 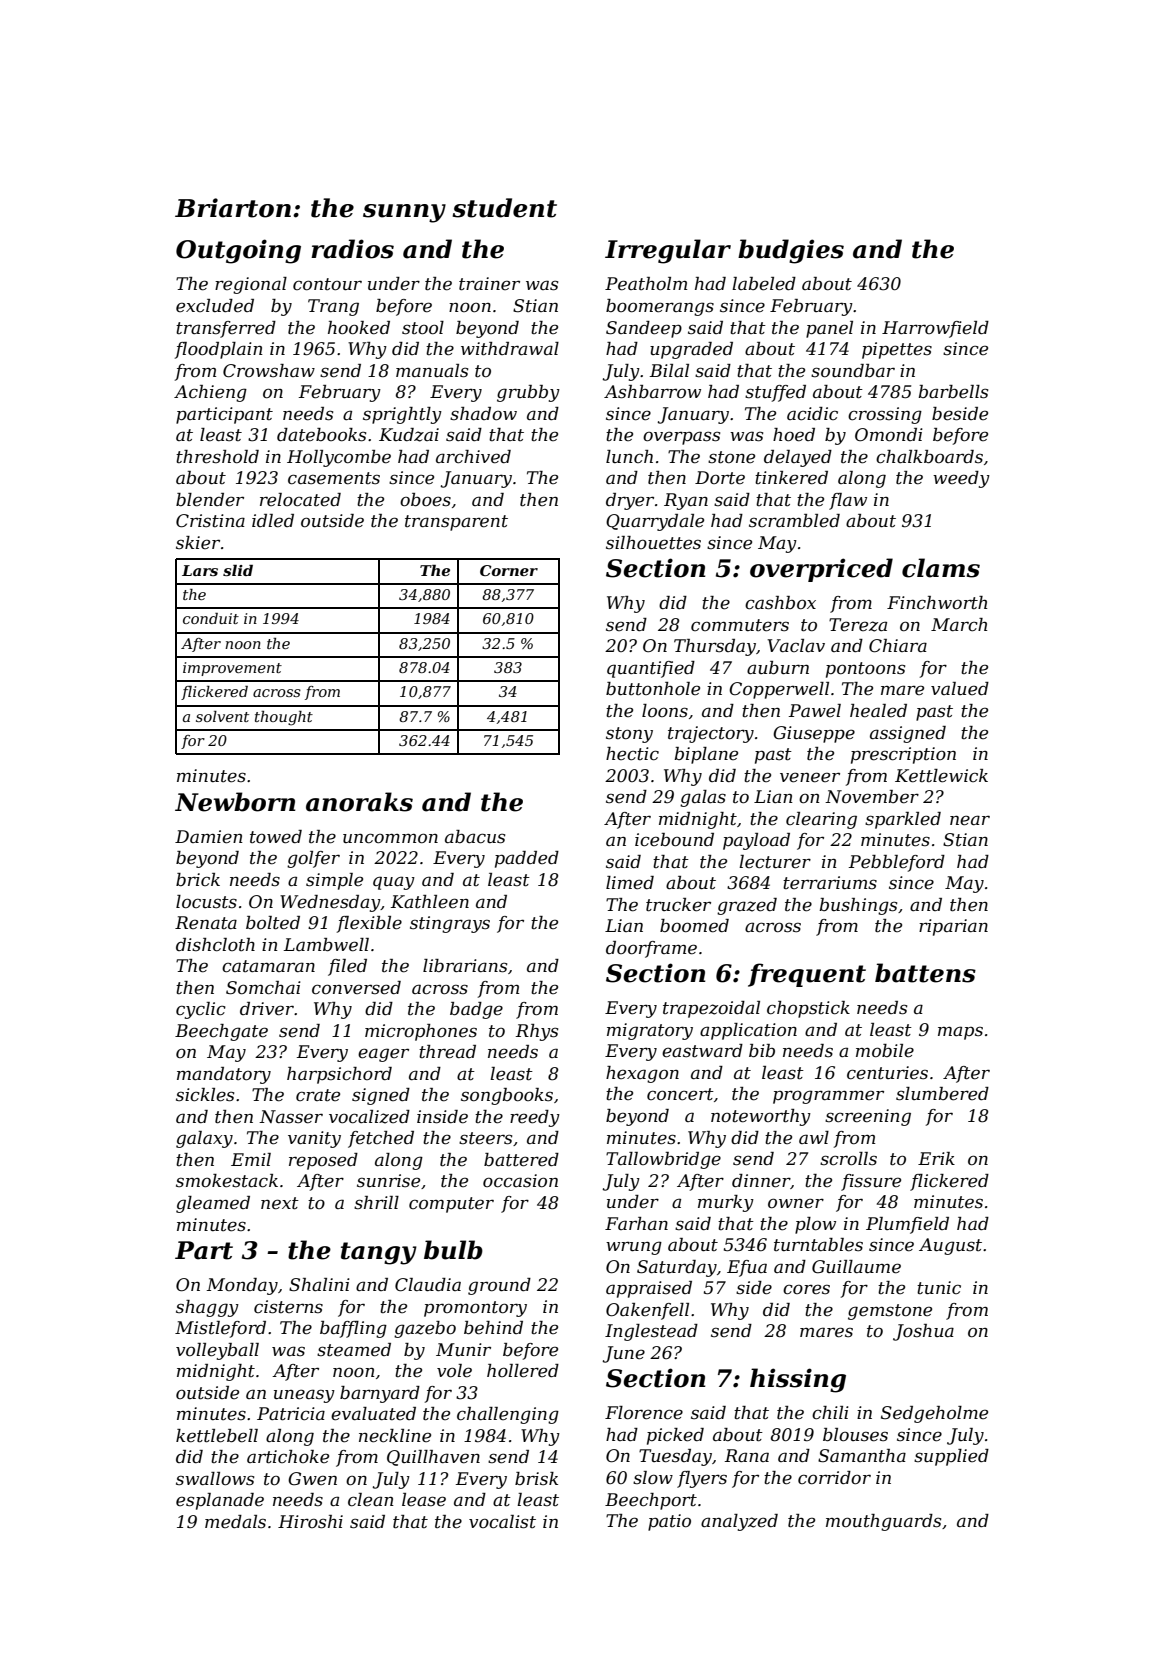 I want to click on Damien, so click(x=209, y=837).
